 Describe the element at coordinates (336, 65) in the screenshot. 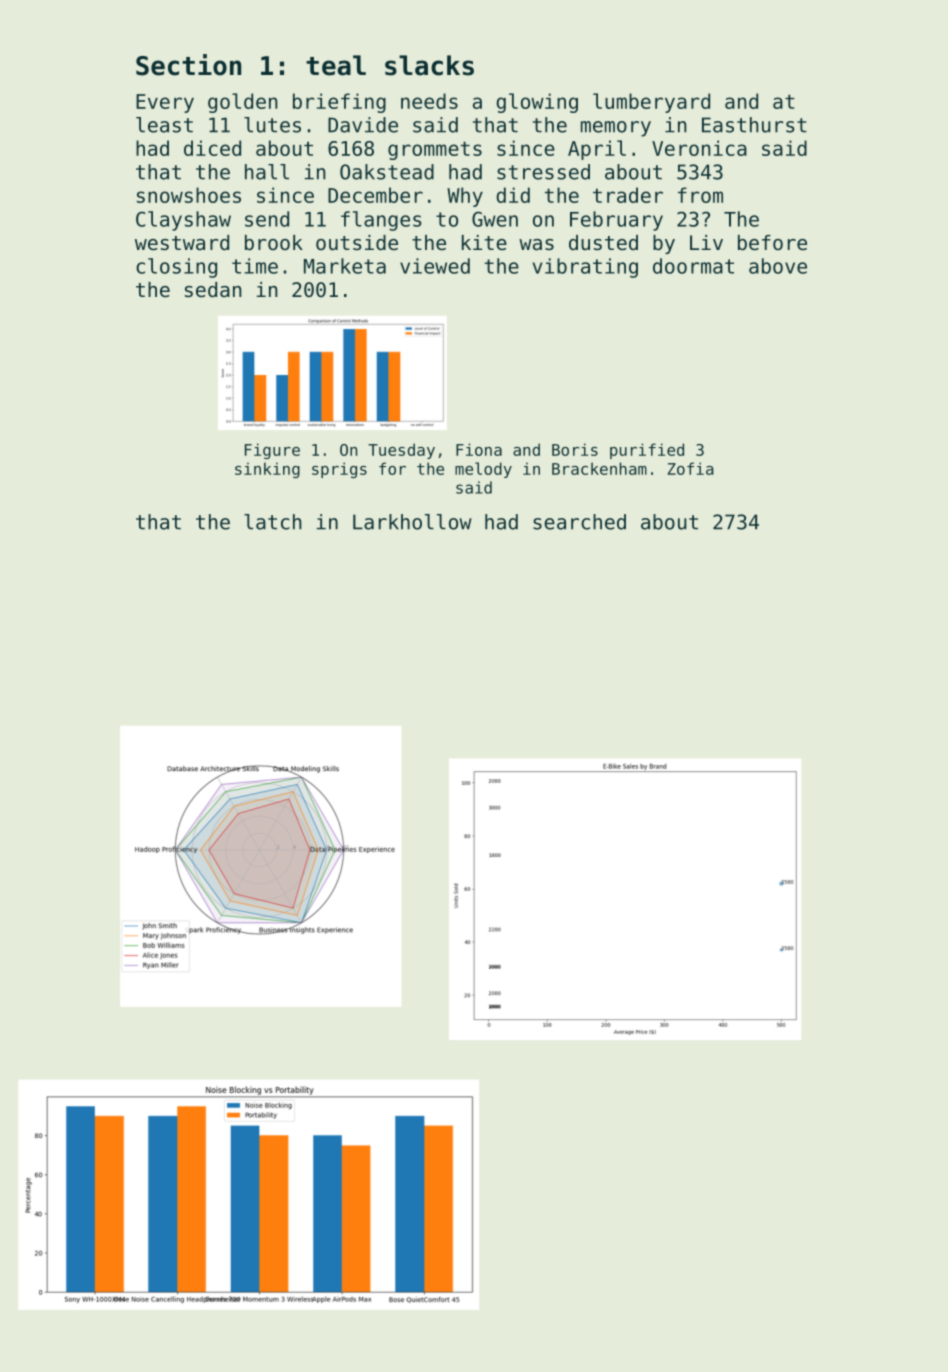

I see `teal` at that location.
